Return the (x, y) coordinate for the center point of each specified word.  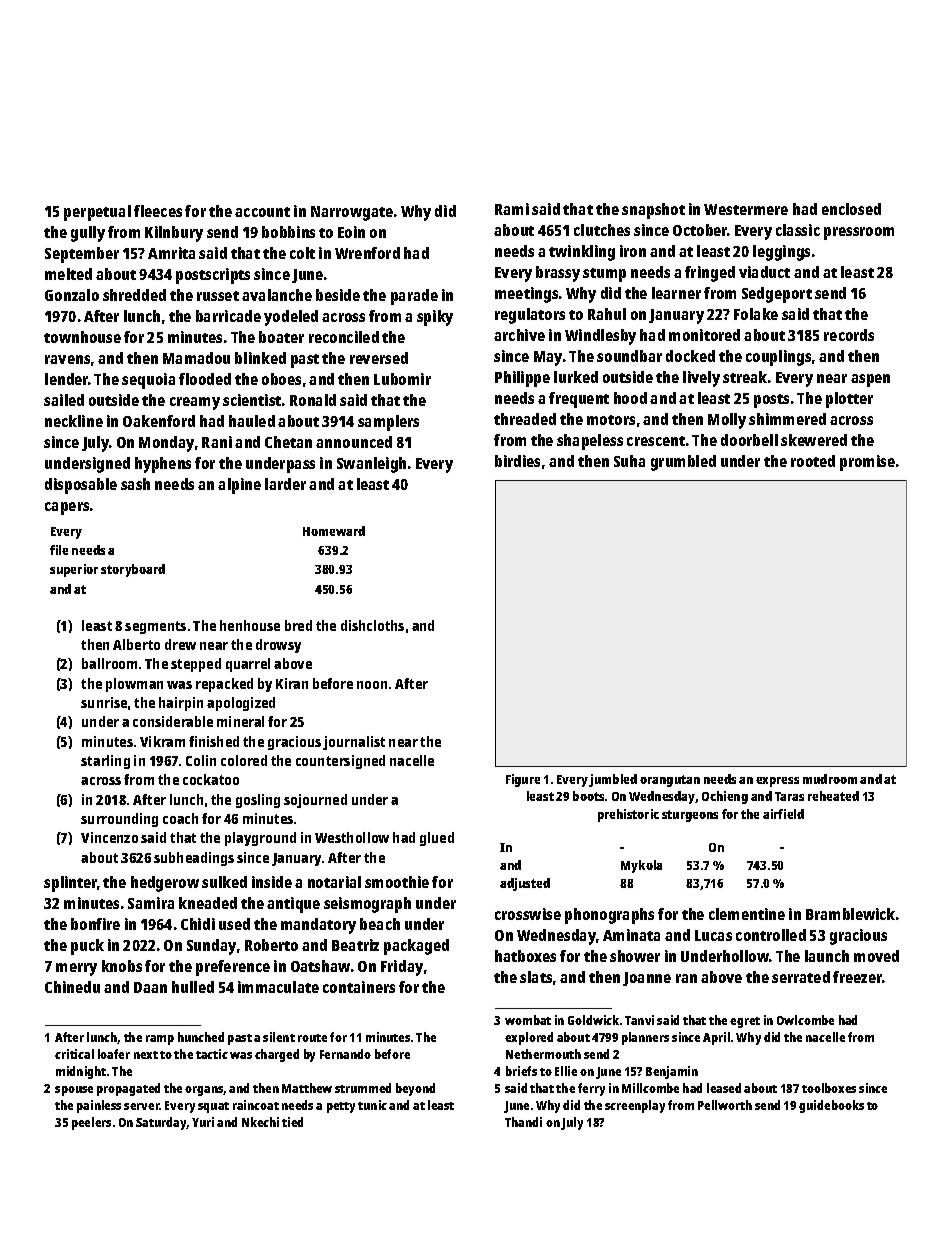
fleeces (158, 211)
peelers (91, 1123)
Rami (512, 209)
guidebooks (831, 1106)
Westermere (746, 209)
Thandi (523, 1122)
